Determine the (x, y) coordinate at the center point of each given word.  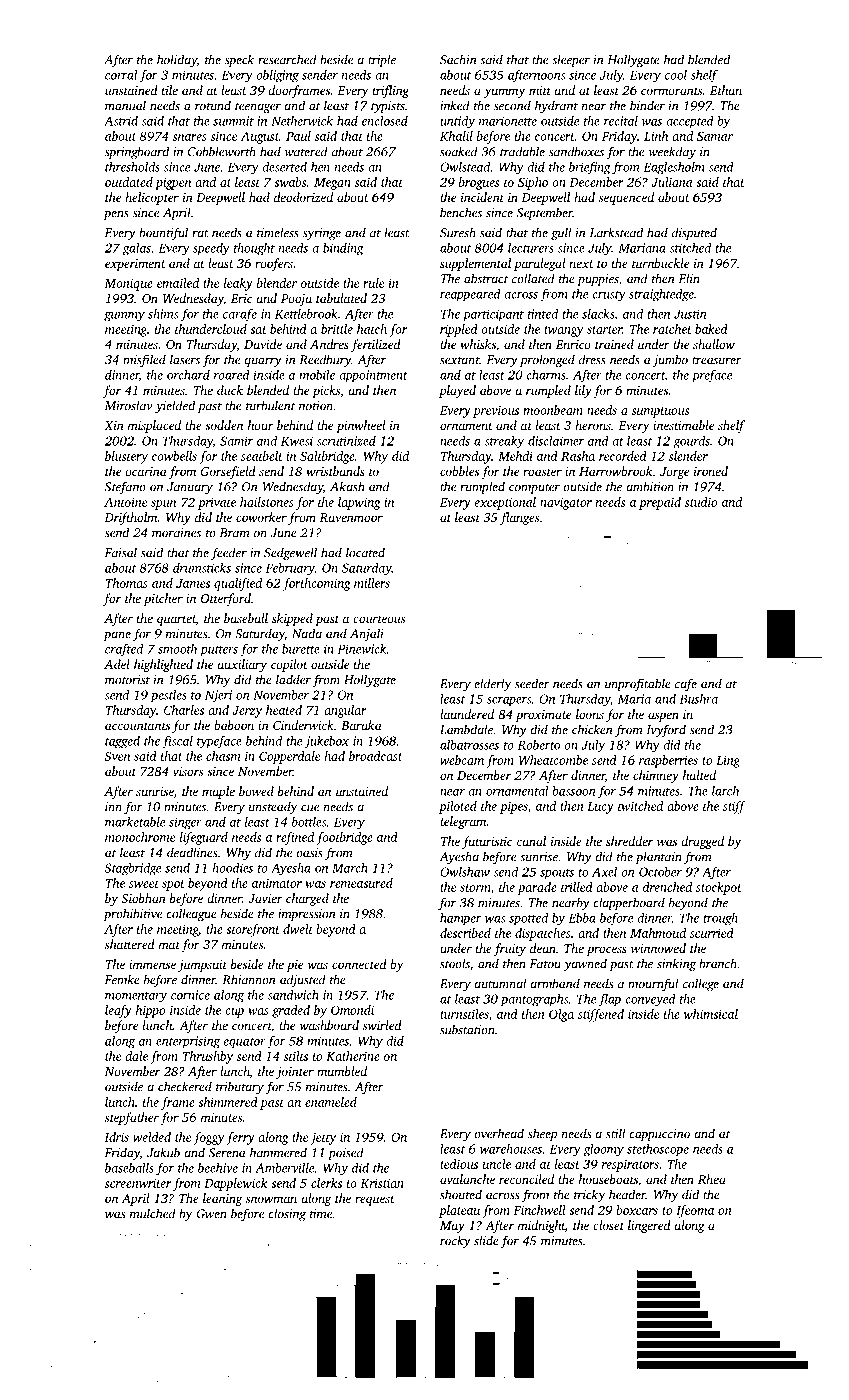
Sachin (458, 59)
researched (287, 59)
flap (609, 1000)
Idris (116, 1137)
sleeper (571, 60)
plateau (459, 1211)
